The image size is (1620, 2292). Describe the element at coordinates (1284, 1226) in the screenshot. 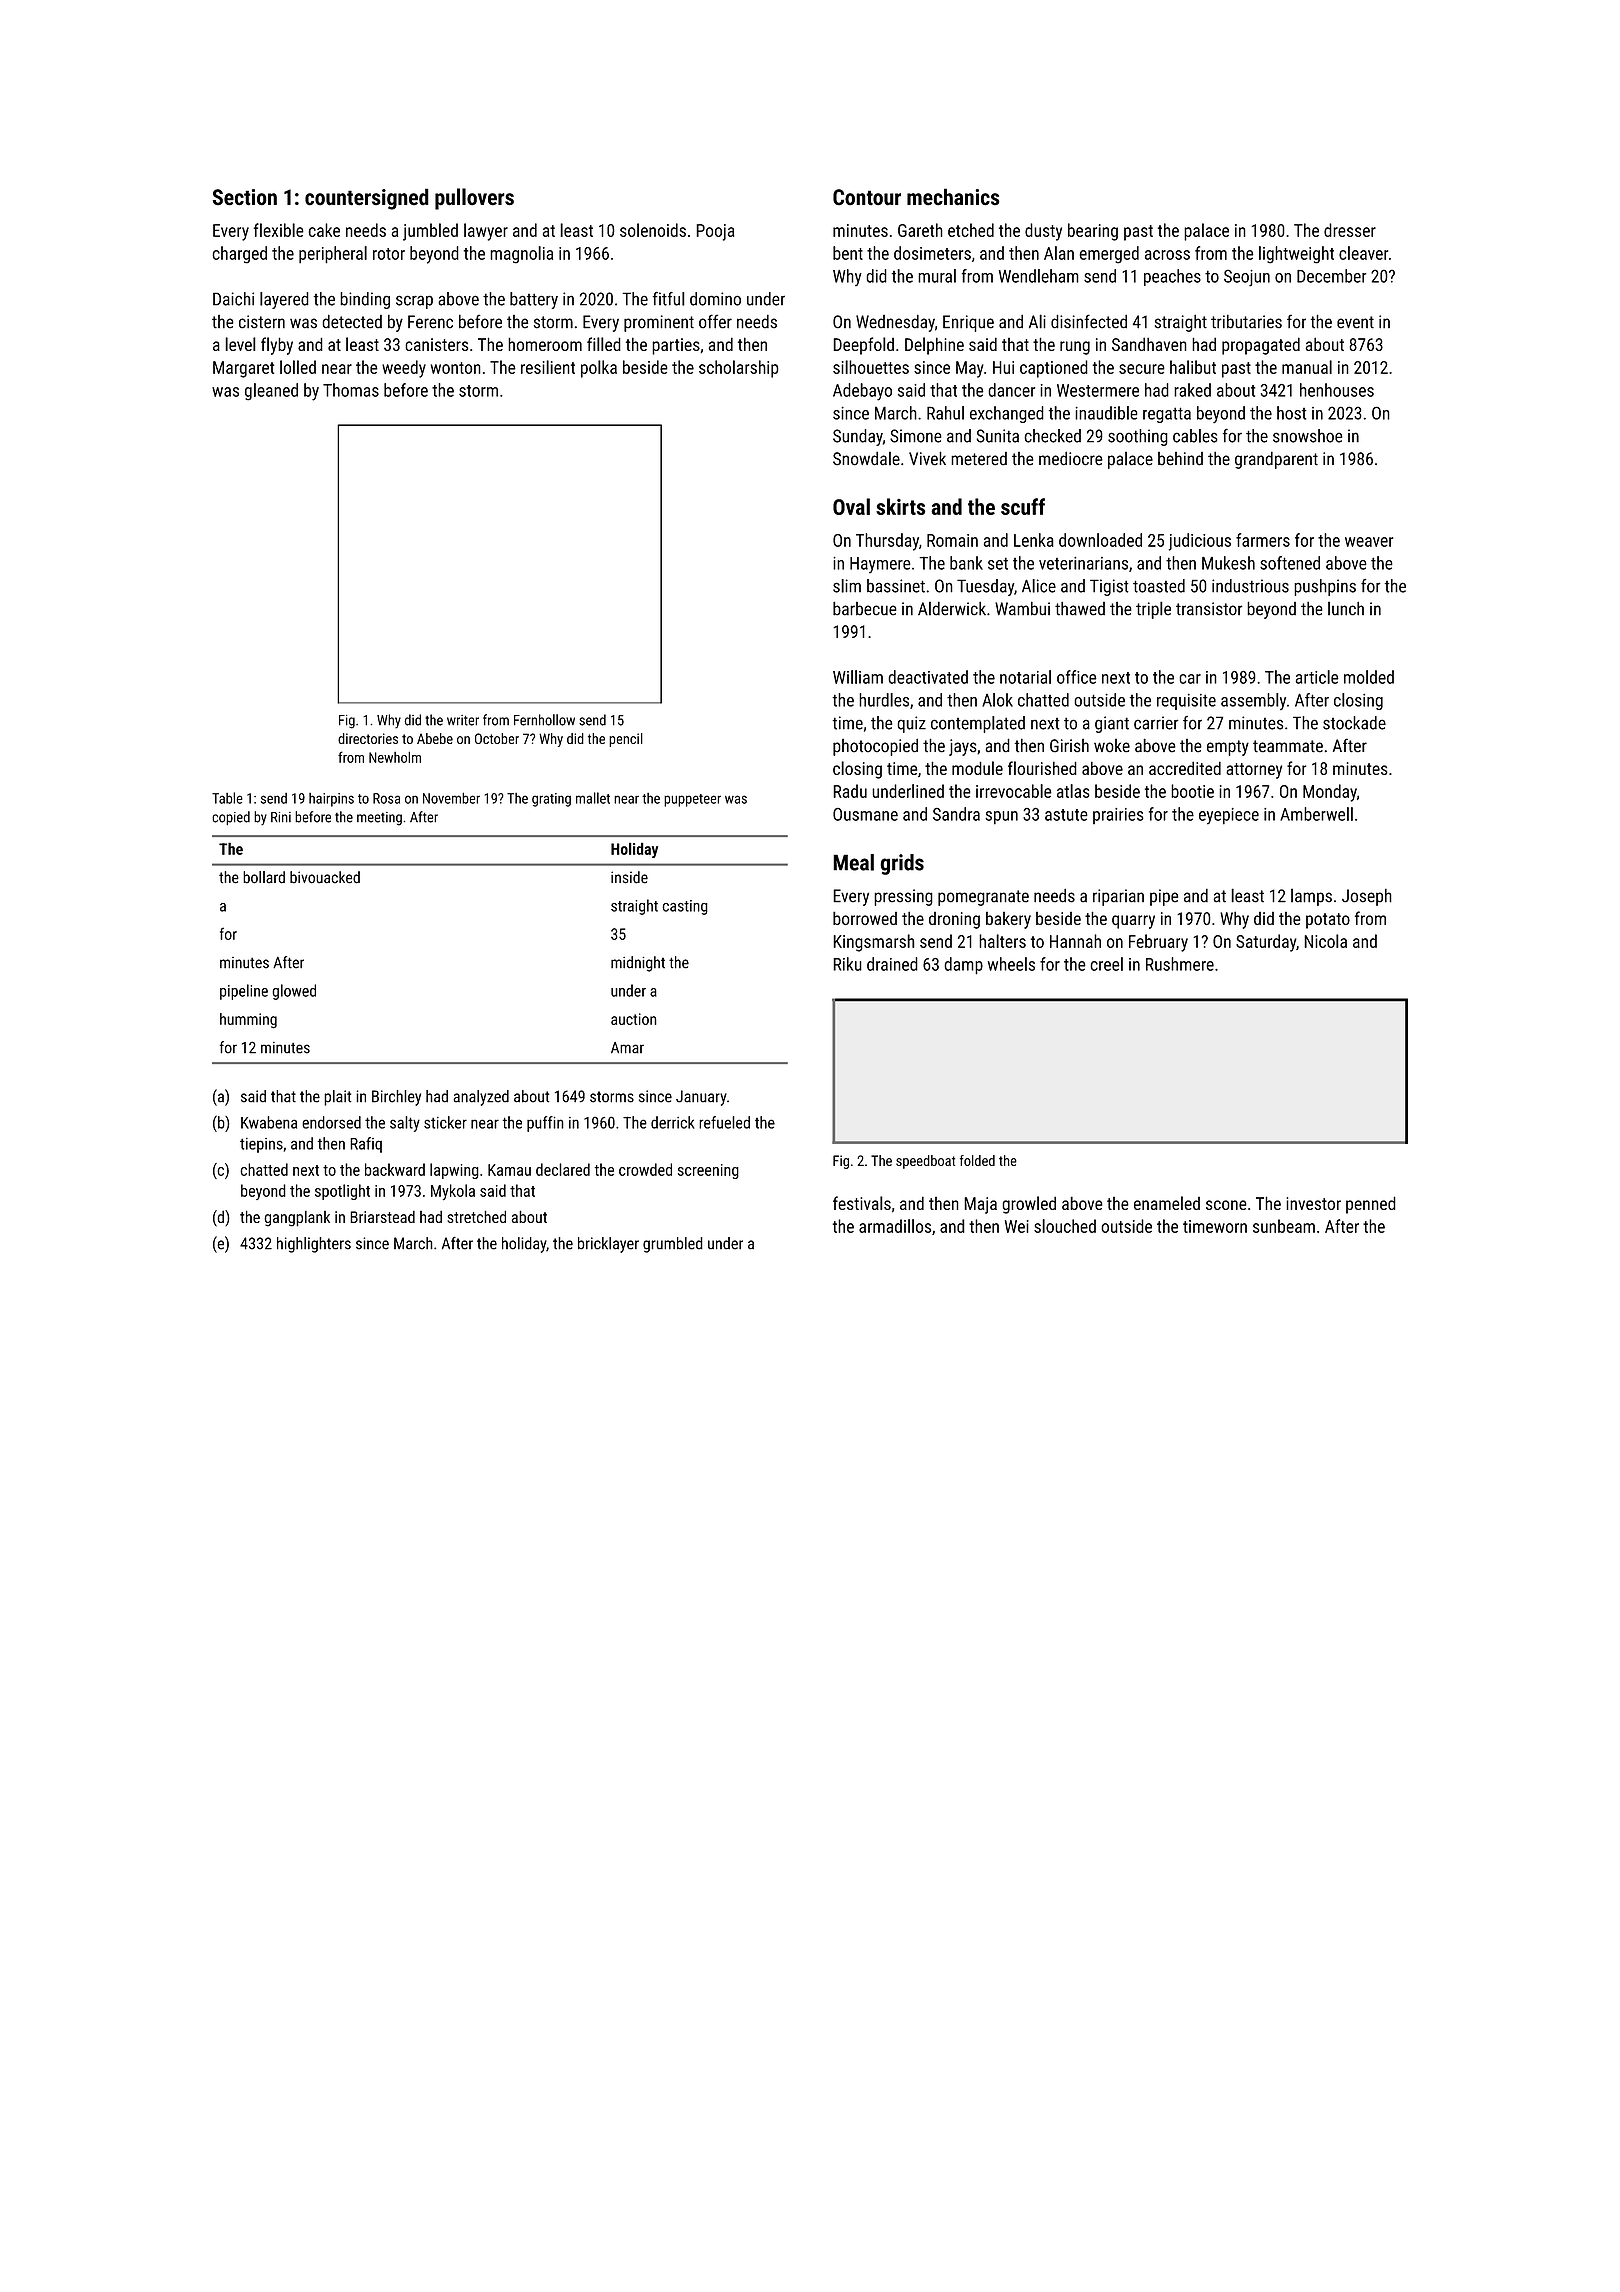

I see `sunbeam` at that location.
